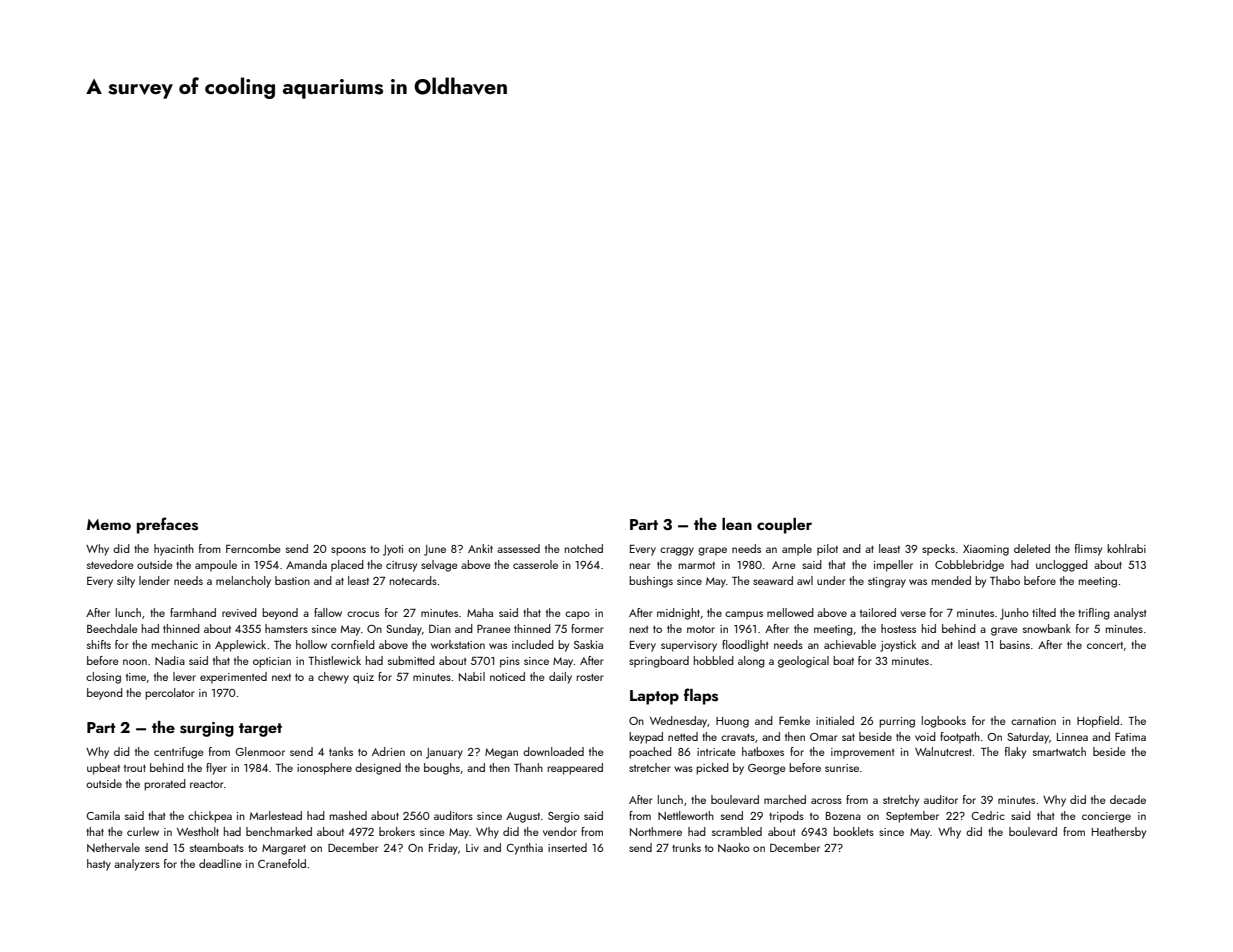 The height and width of the screenshot is (952, 1233). I want to click on Cranefold, so click(282, 863).
